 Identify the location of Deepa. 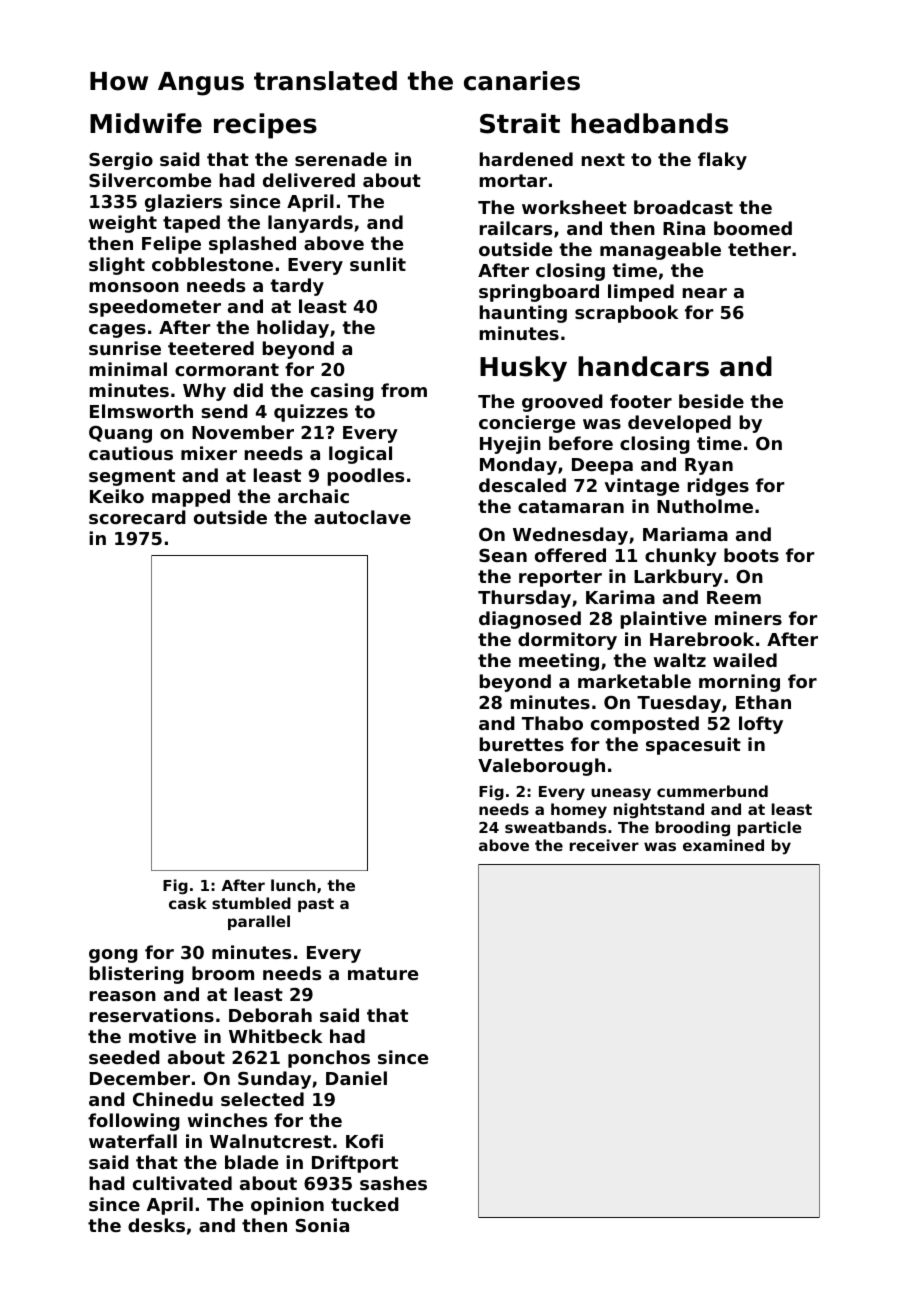
(602, 466).
